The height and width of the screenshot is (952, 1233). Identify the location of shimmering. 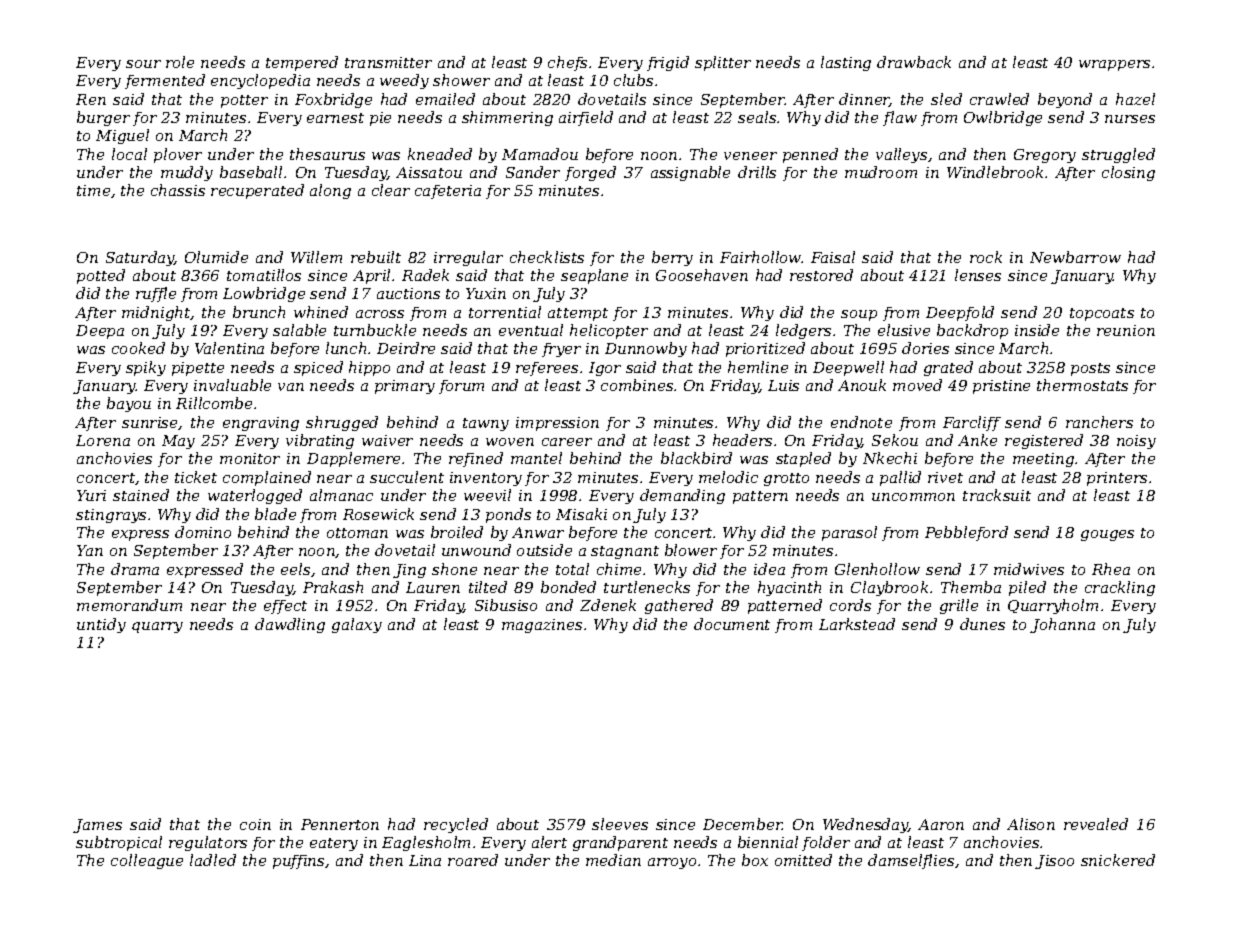
(507, 118).
